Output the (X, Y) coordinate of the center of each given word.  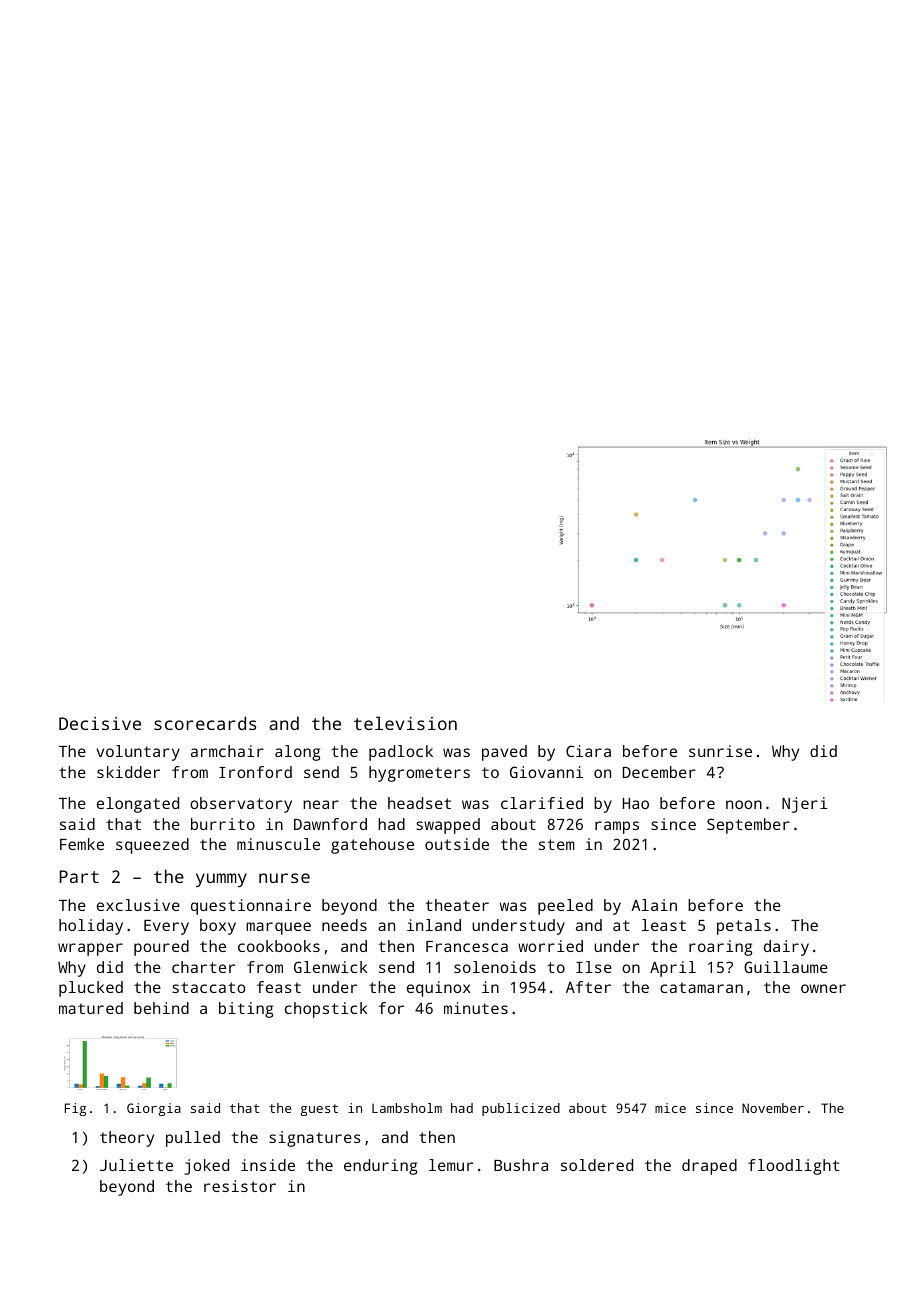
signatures (315, 1139)
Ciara (588, 751)
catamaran (701, 987)
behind (161, 1008)
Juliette (136, 1165)
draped (709, 1167)
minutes (476, 1008)
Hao (636, 803)
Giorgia (154, 1109)
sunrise (720, 751)
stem (556, 844)
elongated (138, 805)
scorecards (205, 723)
